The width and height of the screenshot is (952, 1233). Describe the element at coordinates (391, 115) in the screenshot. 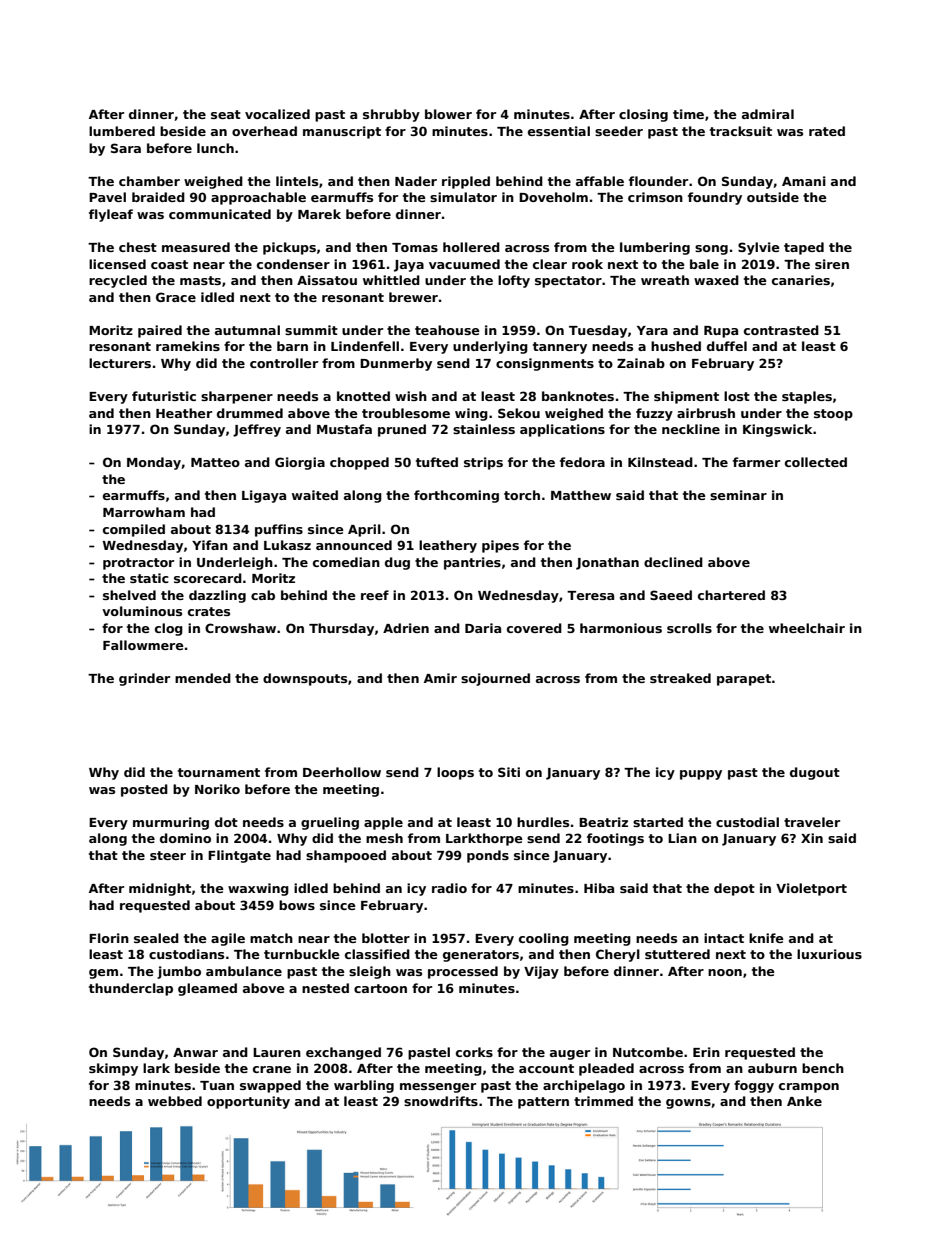

I see `shrubby` at that location.
